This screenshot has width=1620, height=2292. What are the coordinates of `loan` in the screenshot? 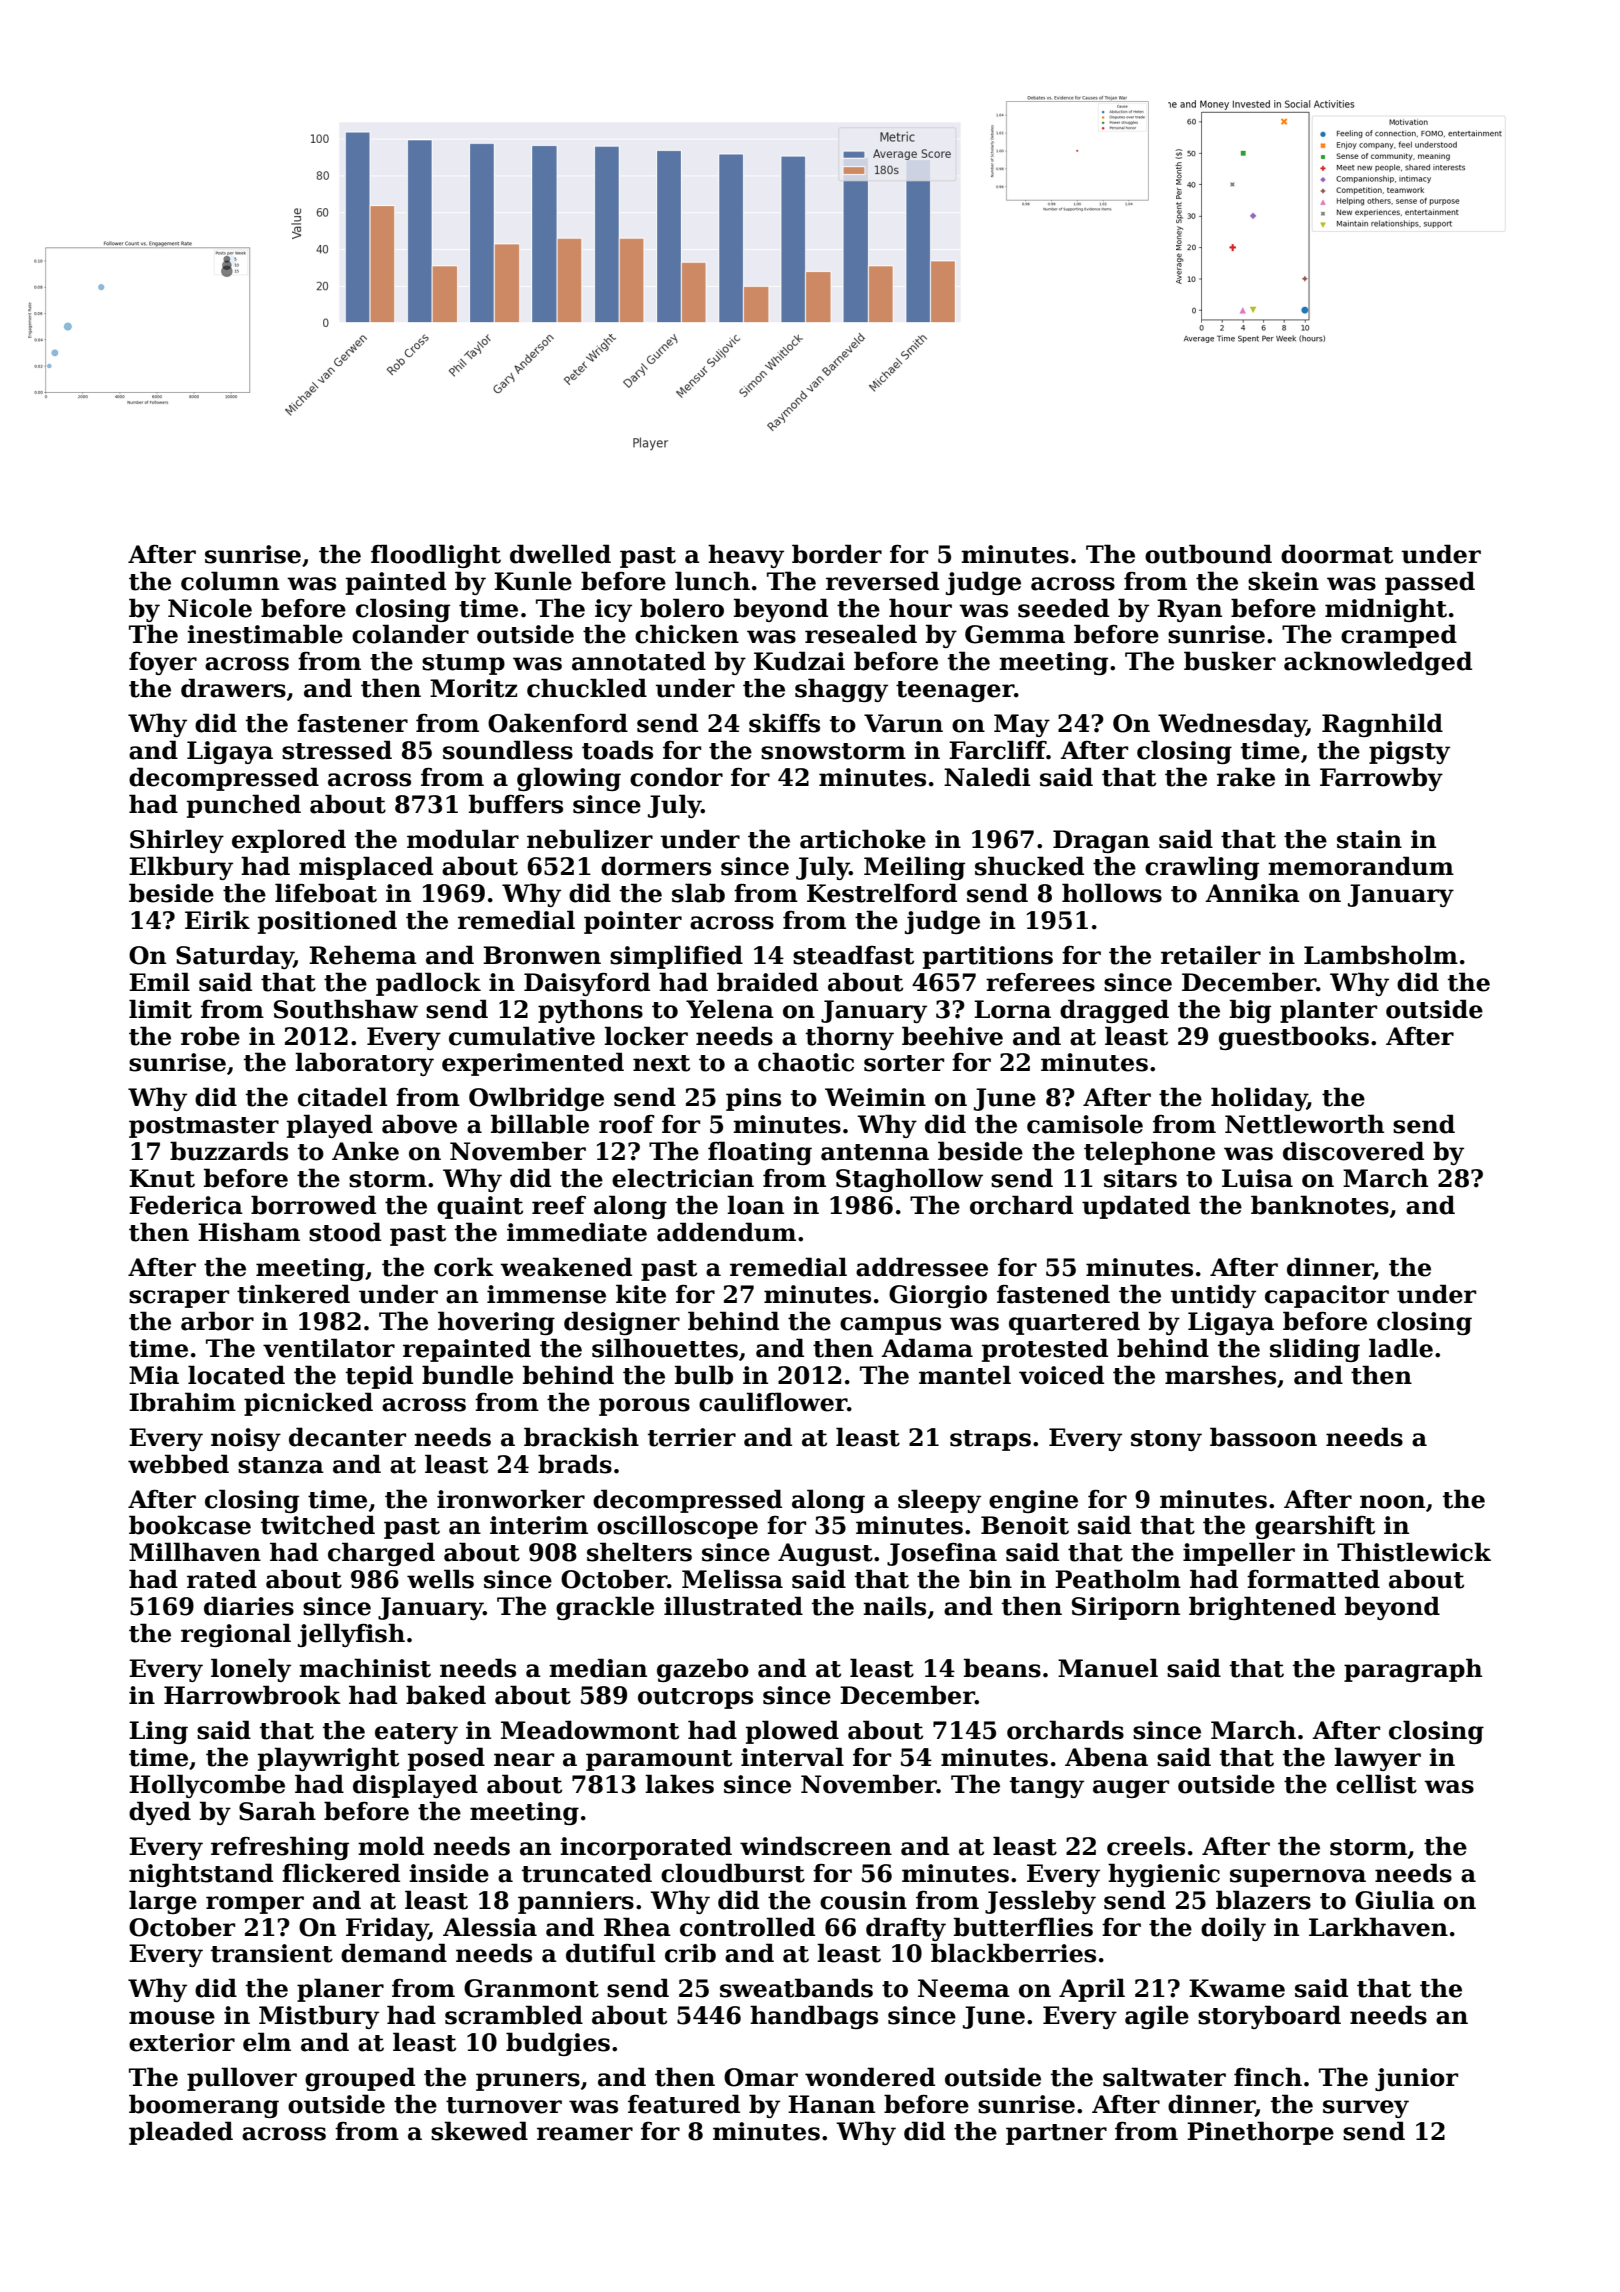 It's located at (755, 1205).
